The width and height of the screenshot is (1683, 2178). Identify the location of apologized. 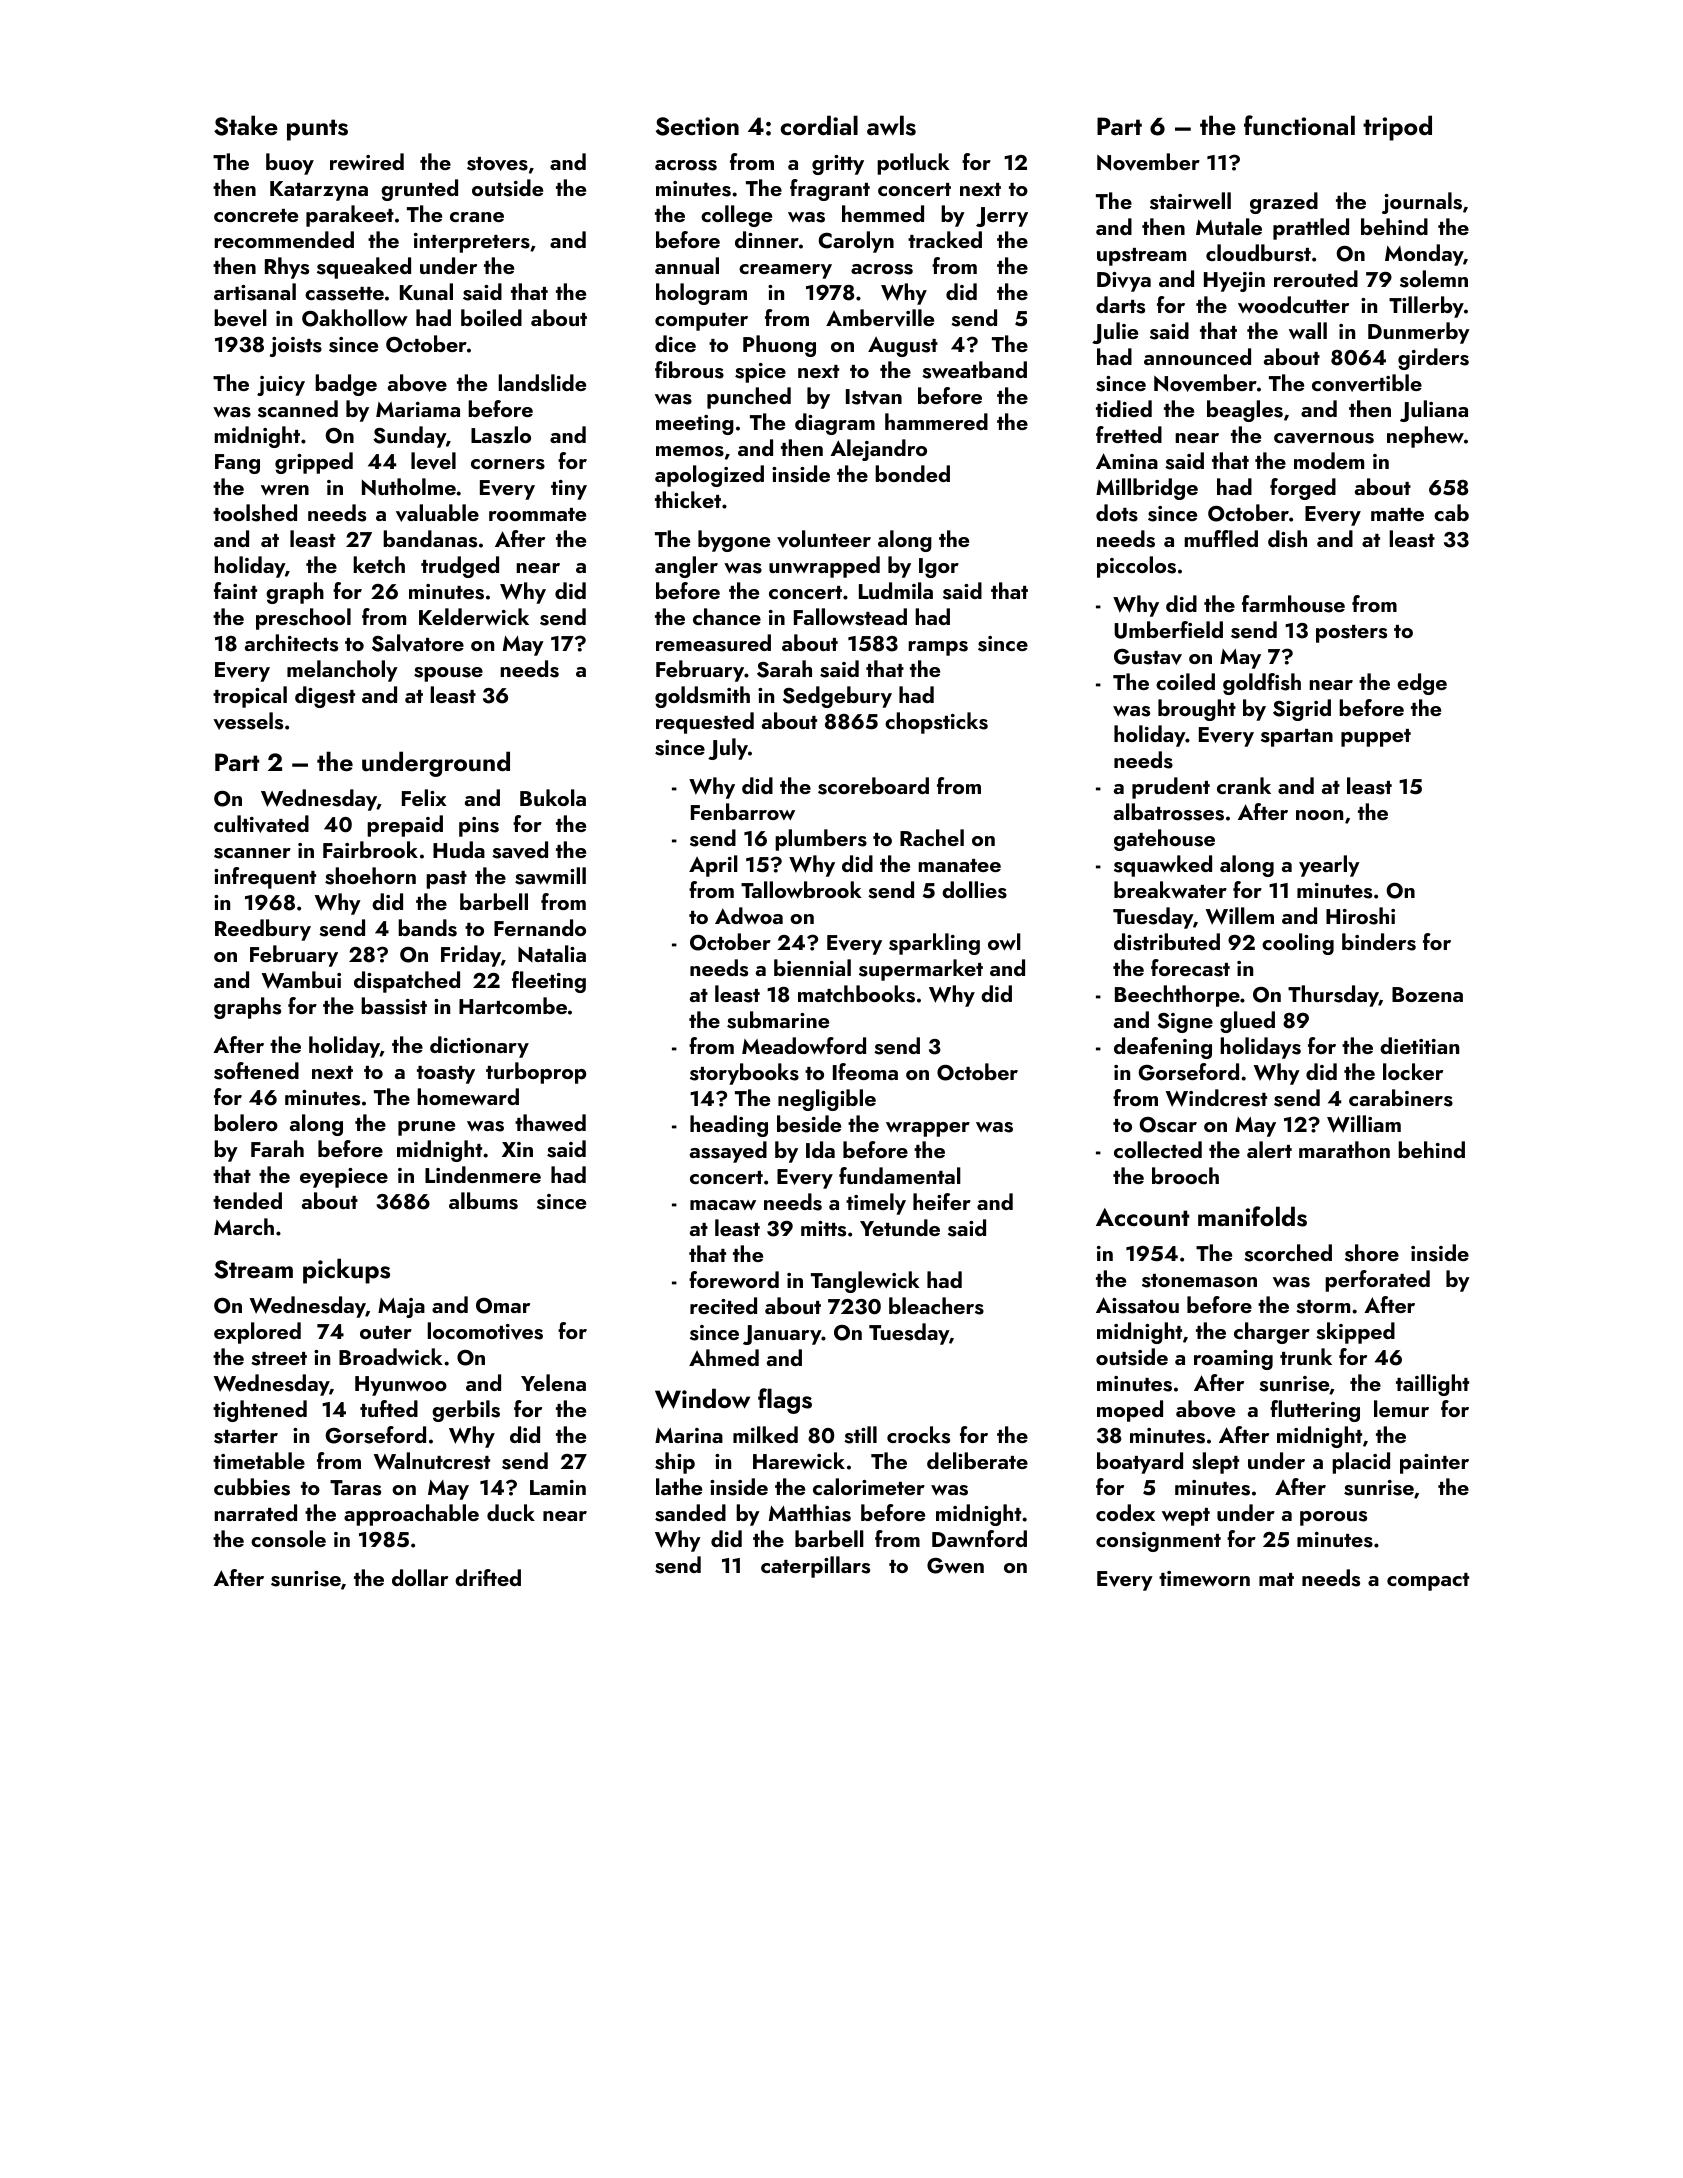
(709, 476).
